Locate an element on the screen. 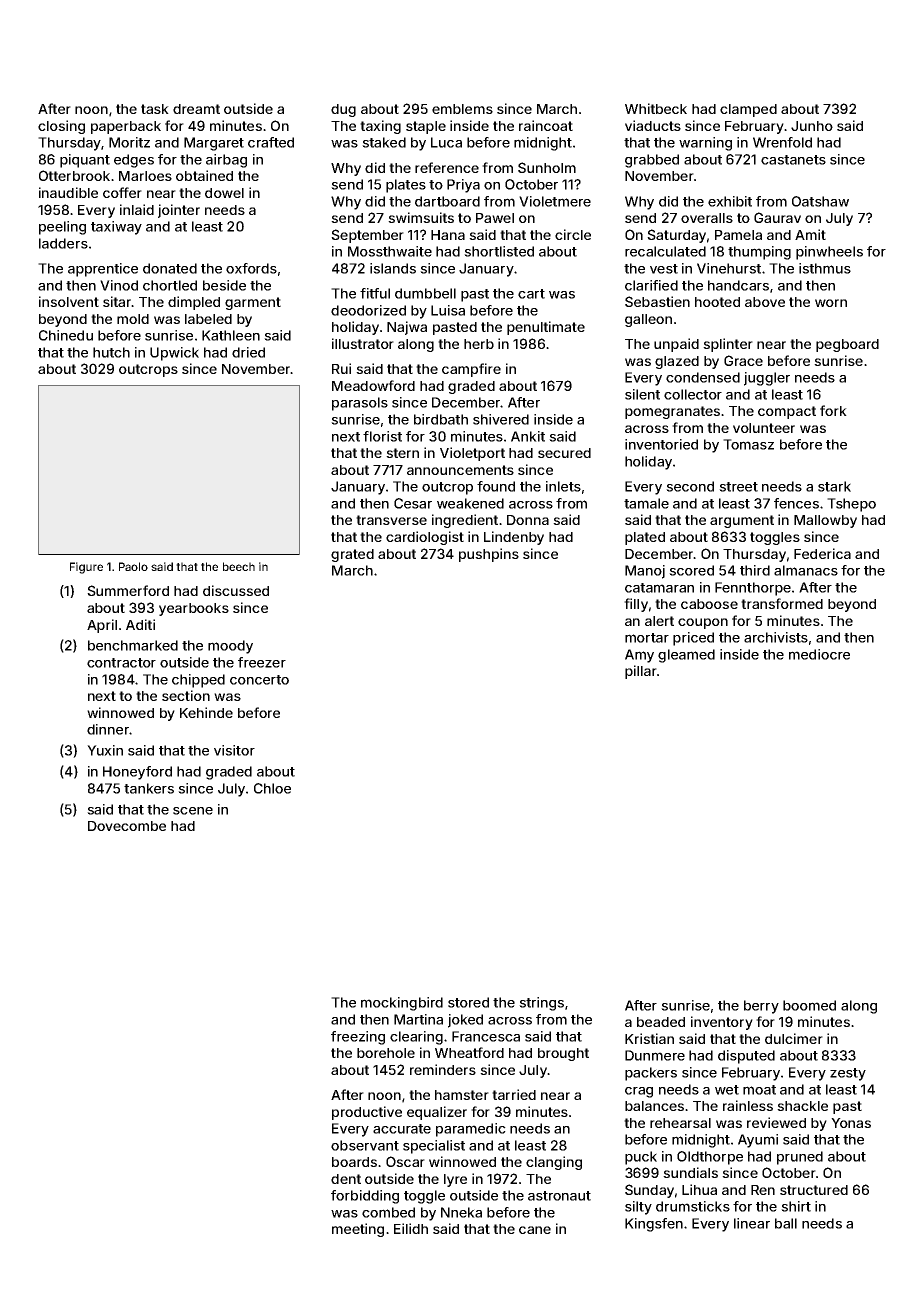 The width and height of the screenshot is (924, 1308). fences is located at coordinates (796, 503).
